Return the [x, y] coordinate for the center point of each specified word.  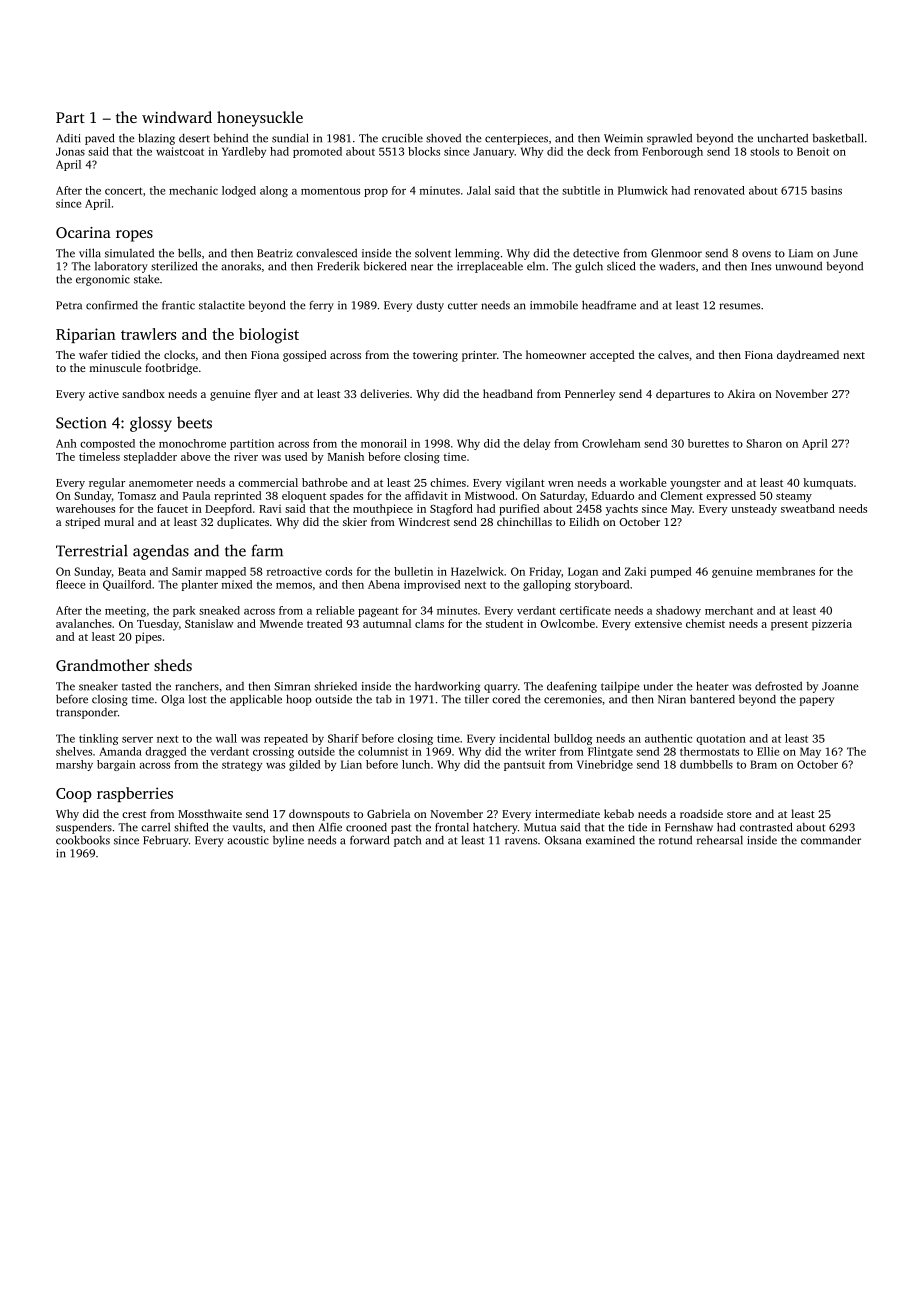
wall [226, 738]
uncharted [782, 138]
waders [677, 266]
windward [177, 117]
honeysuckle [260, 119]
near [422, 267]
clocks [179, 354]
